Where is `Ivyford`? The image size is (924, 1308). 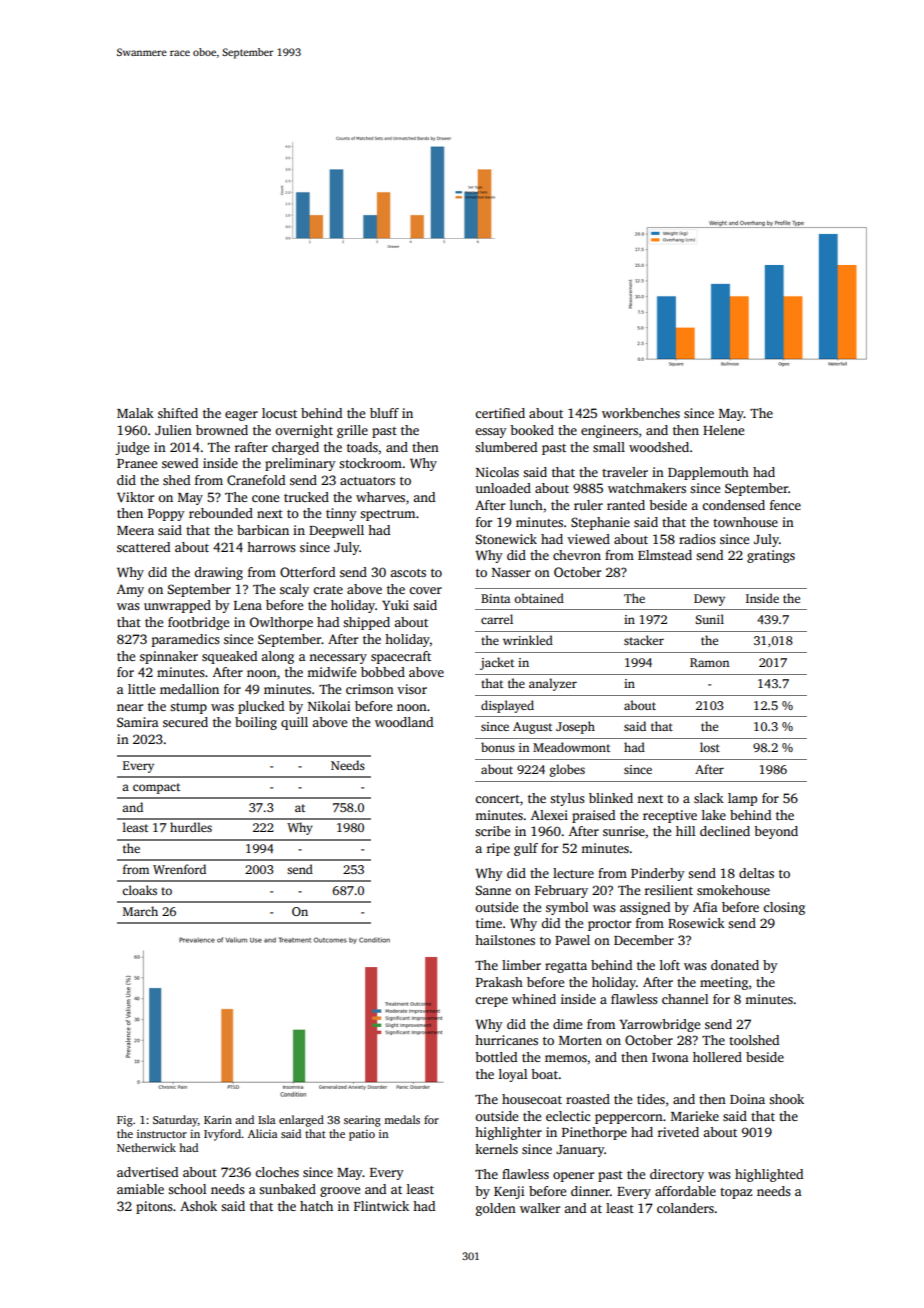 Ivyford is located at coordinates (222, 1135).
